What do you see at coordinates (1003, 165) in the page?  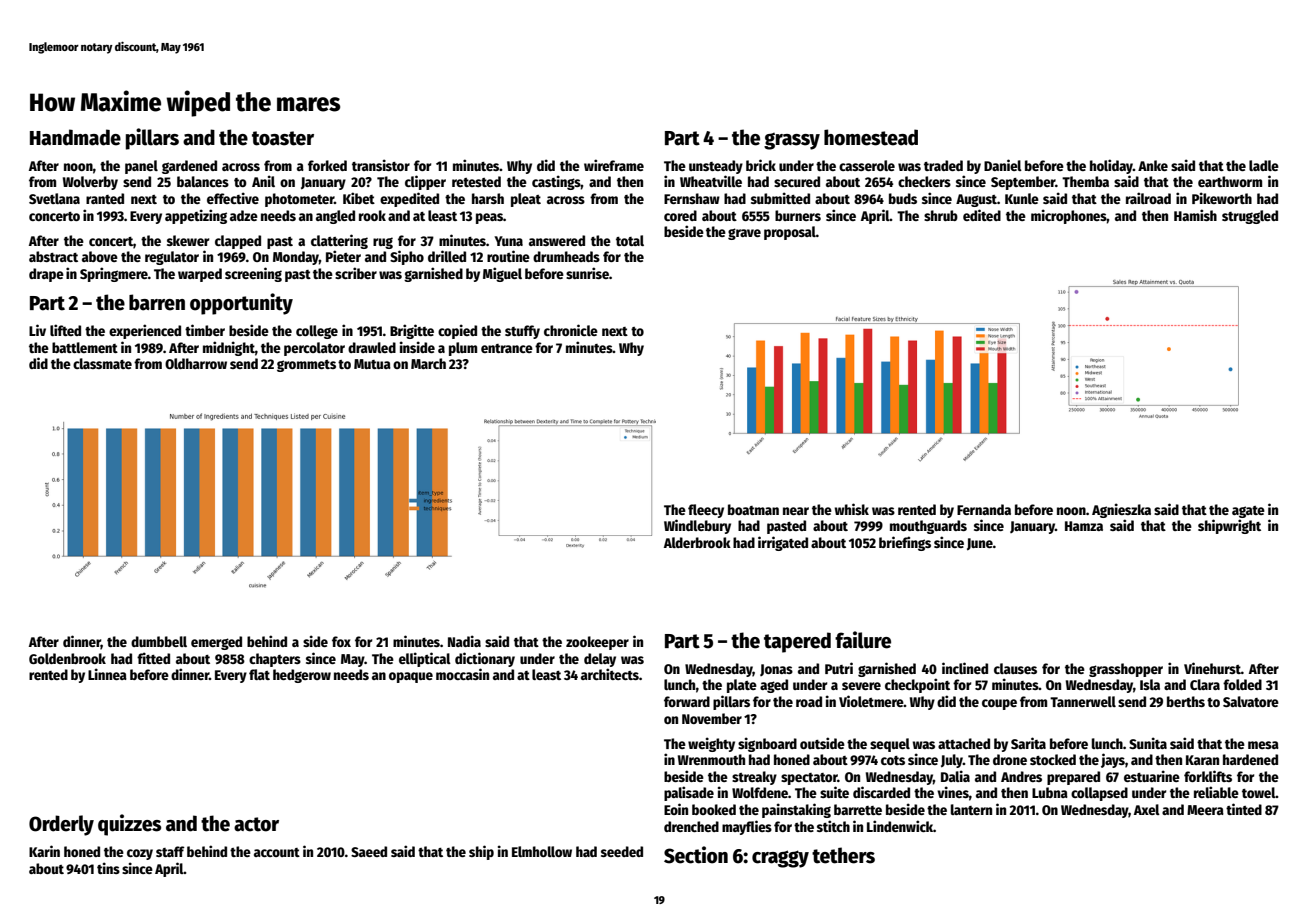 I see `Daniel` at bounding box center [1003, 165].
